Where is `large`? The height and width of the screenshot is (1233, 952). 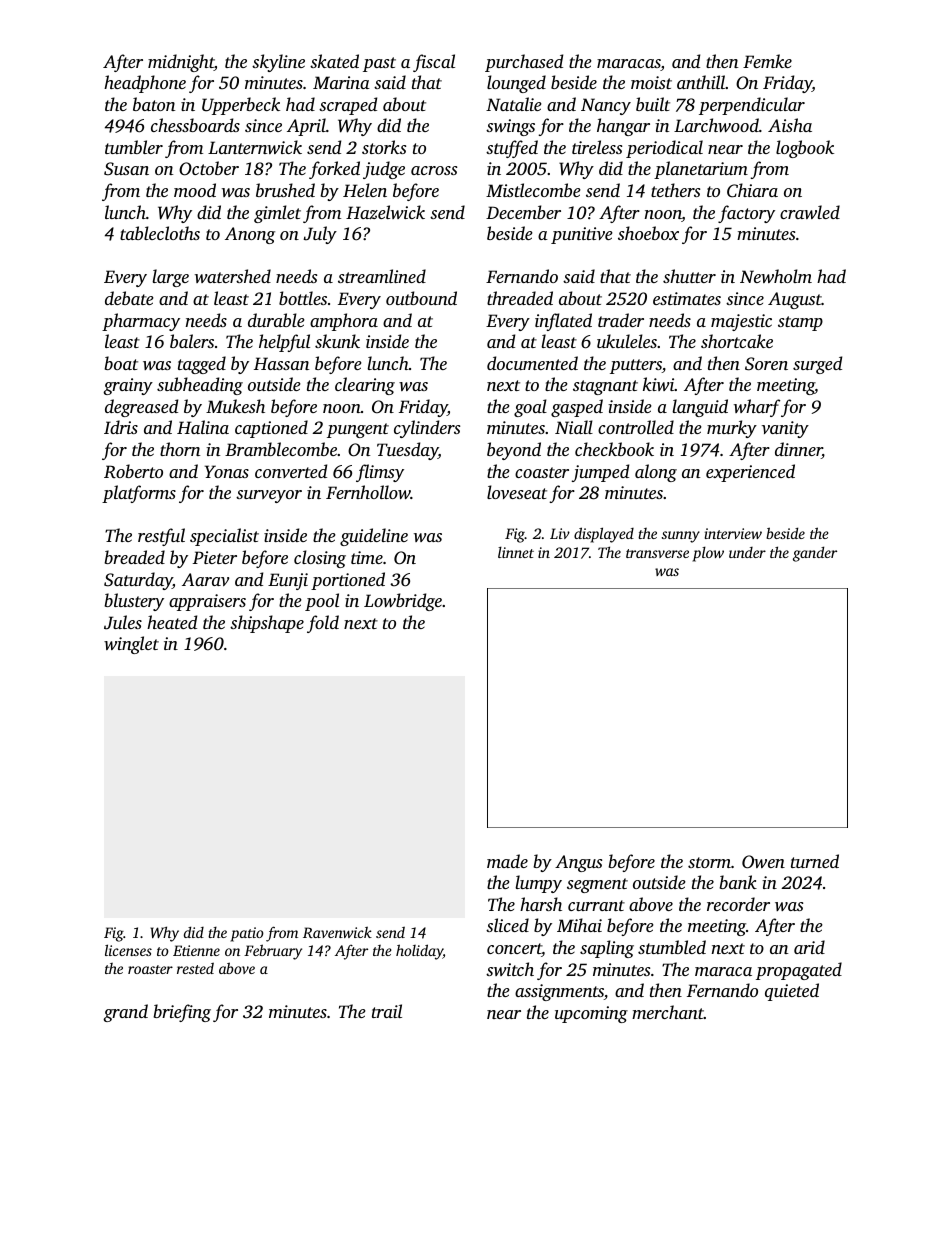 large is located at coordinates (170, 278).
